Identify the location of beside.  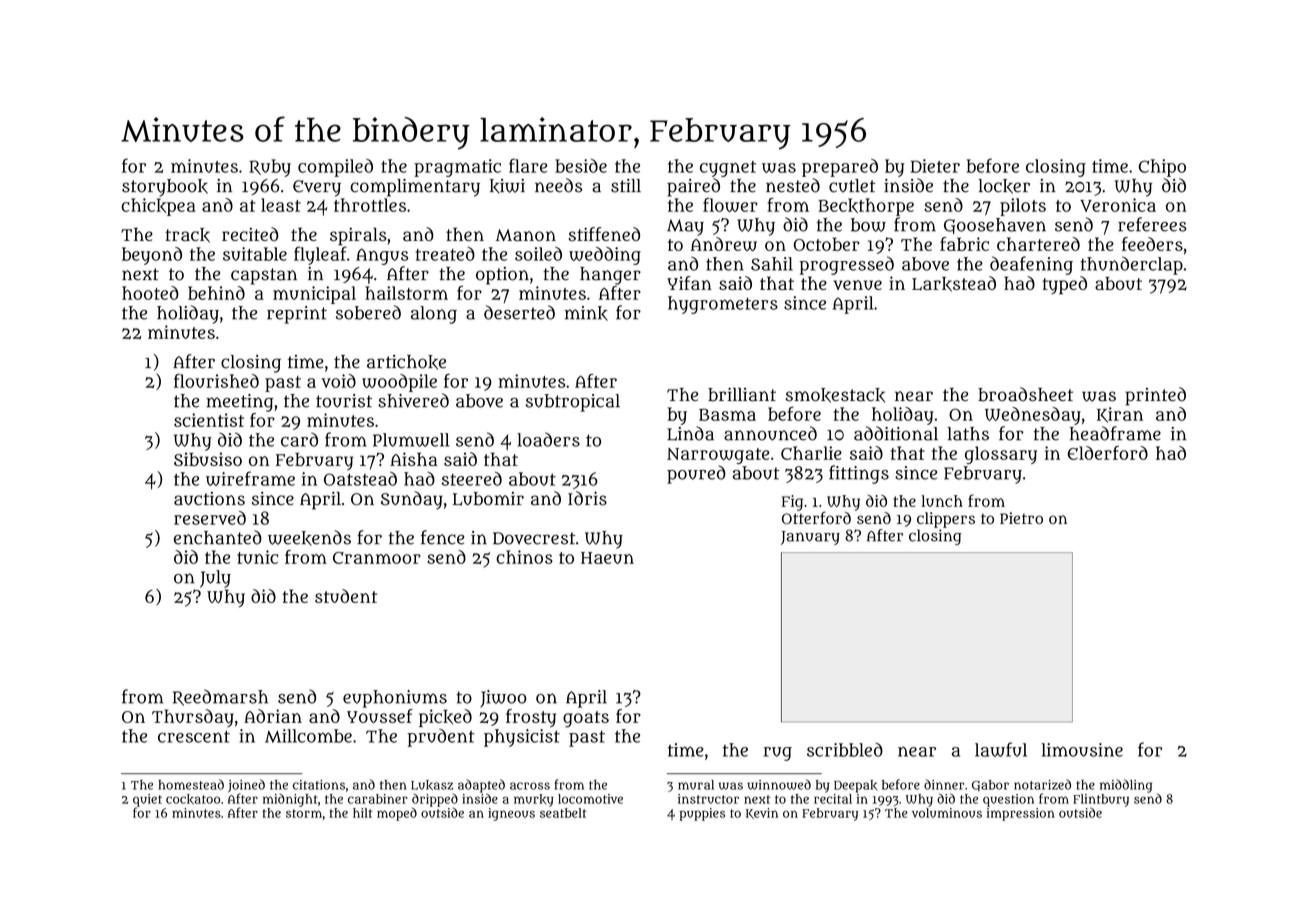
(581, 166).
